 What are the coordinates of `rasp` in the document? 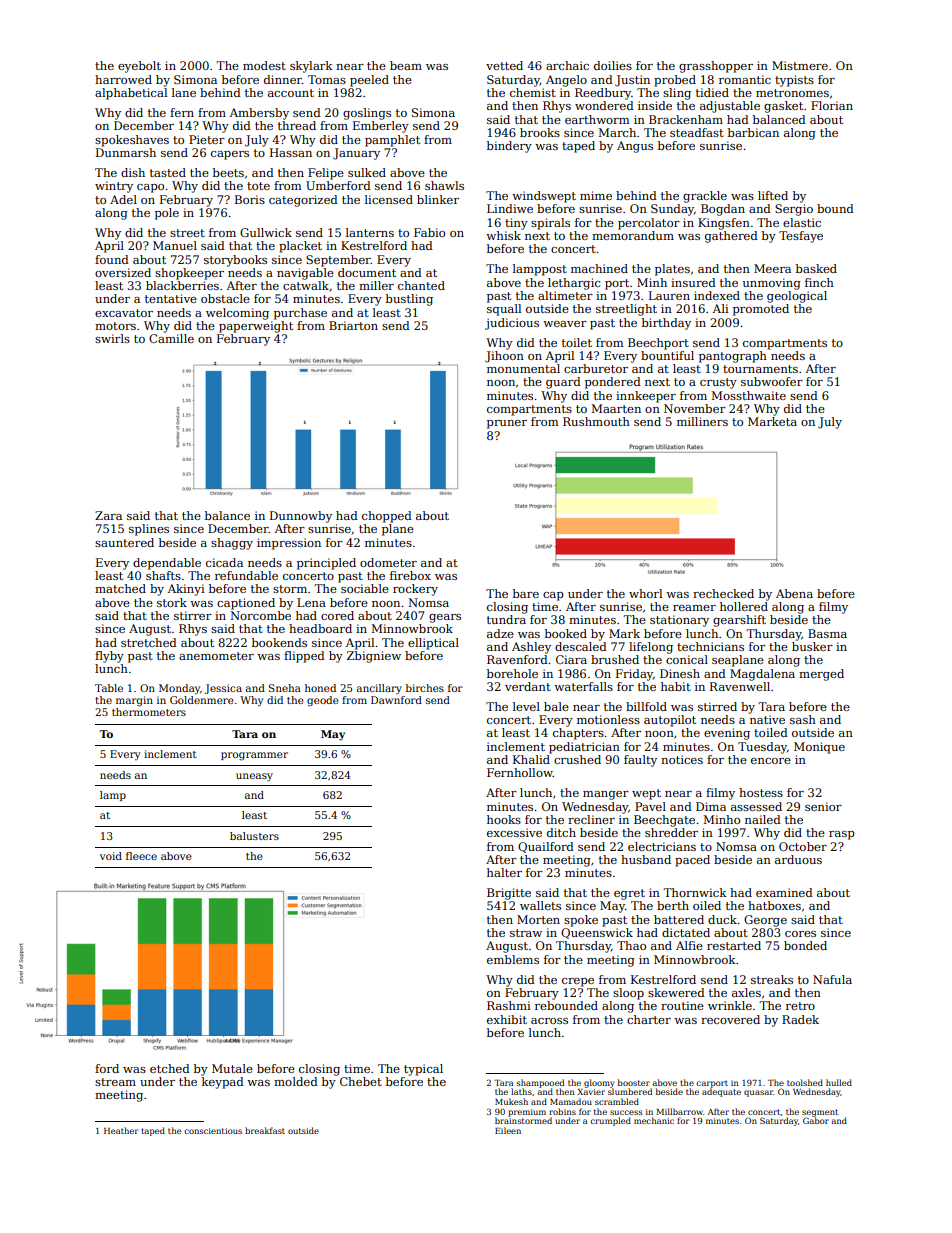 It's located at (842, 835).
